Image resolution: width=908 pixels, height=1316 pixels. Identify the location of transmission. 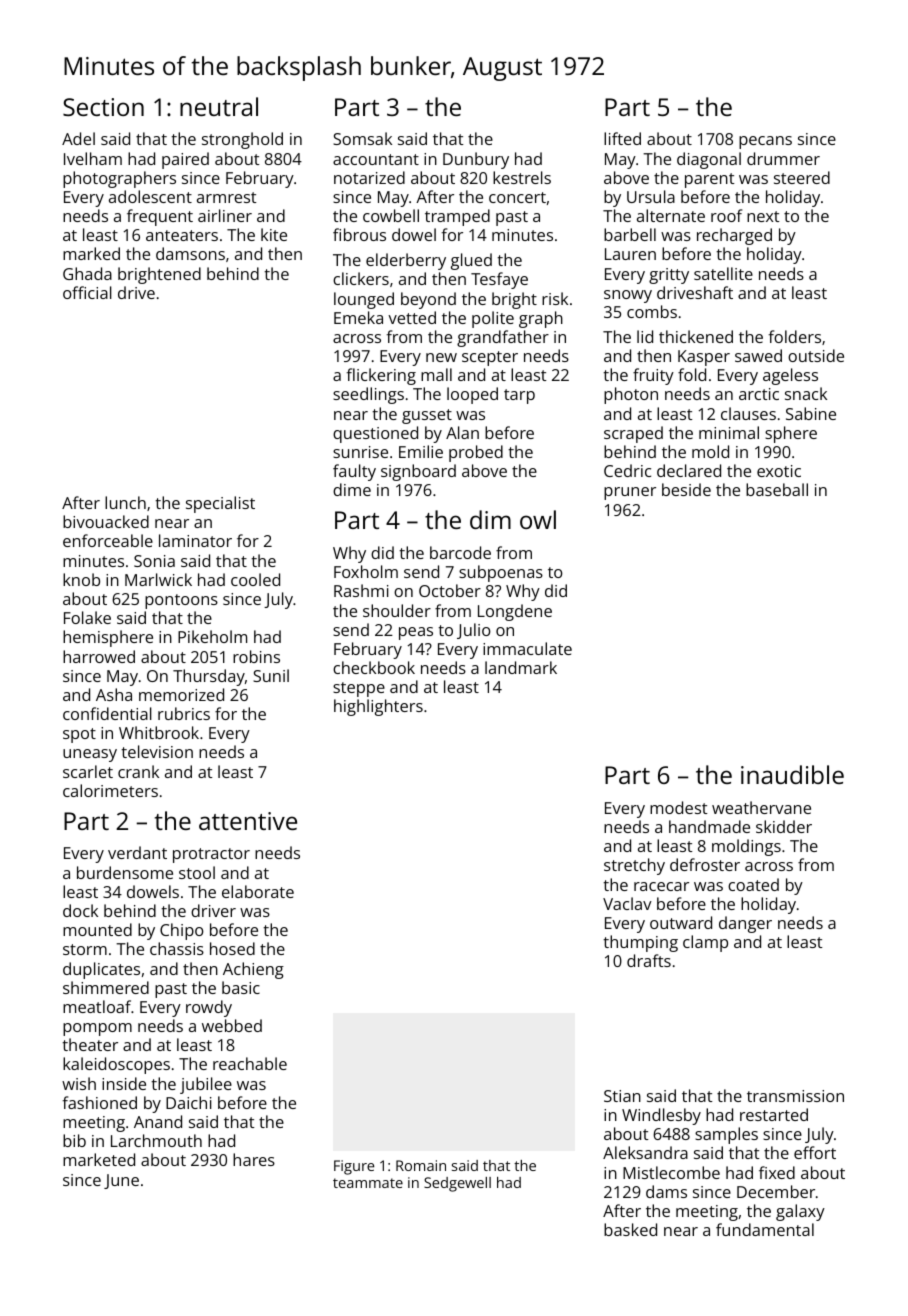
(795, 1096).
